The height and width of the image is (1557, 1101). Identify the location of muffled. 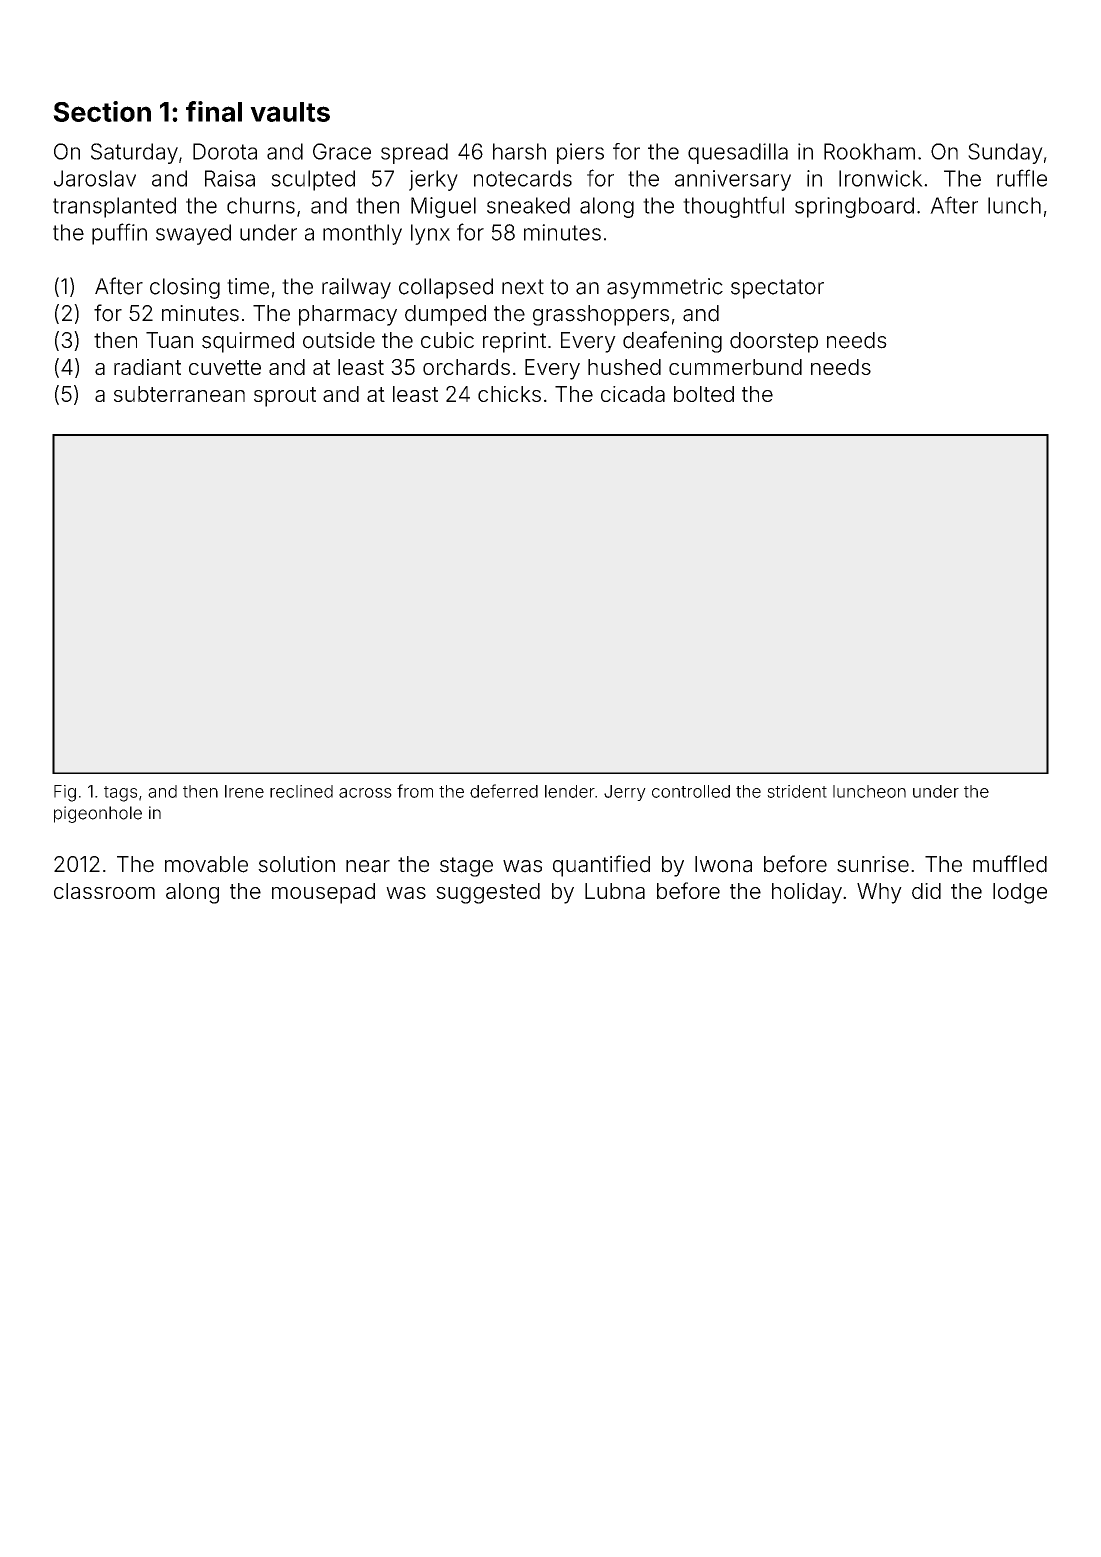
(1010, 864).
